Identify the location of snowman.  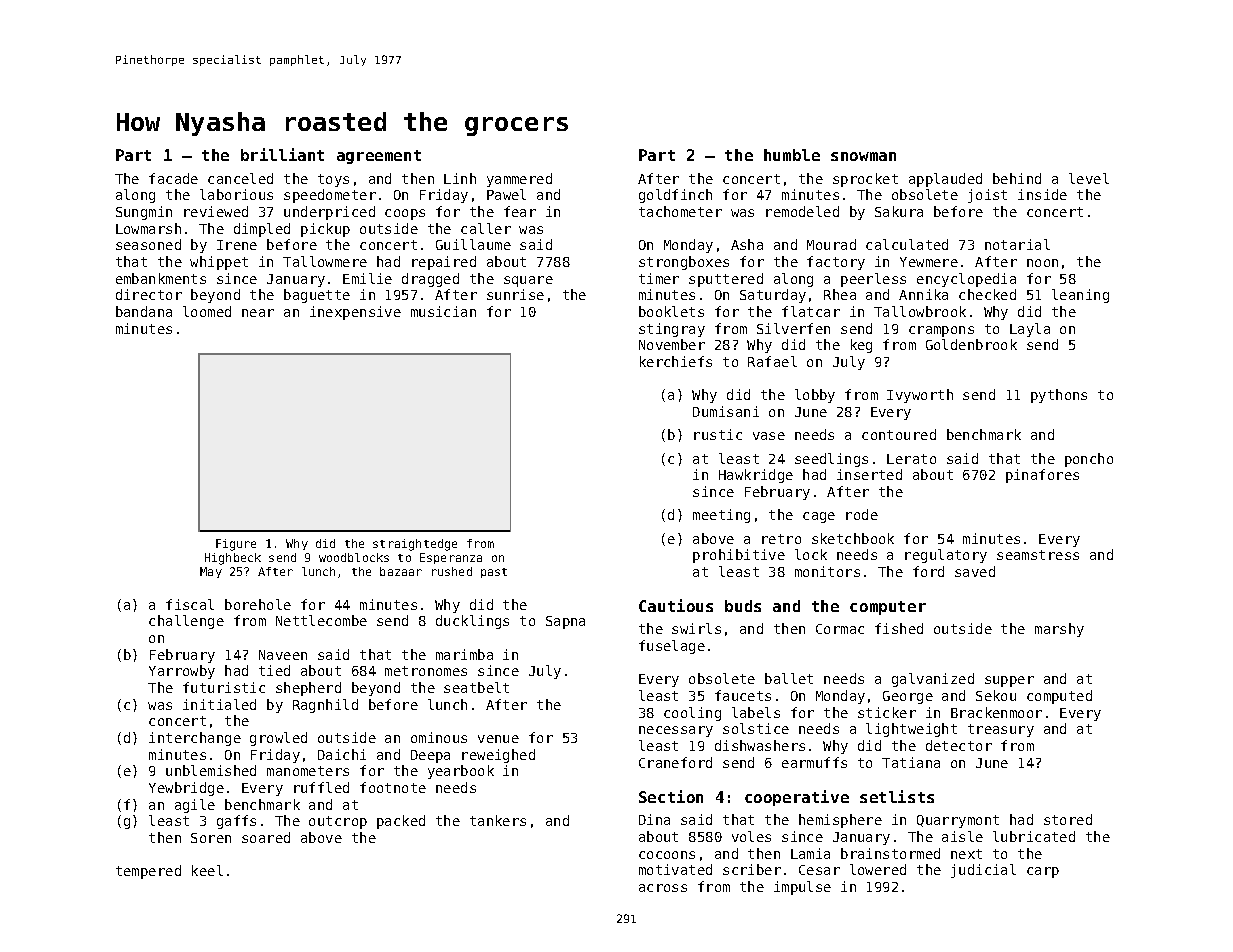
(863, 156).
